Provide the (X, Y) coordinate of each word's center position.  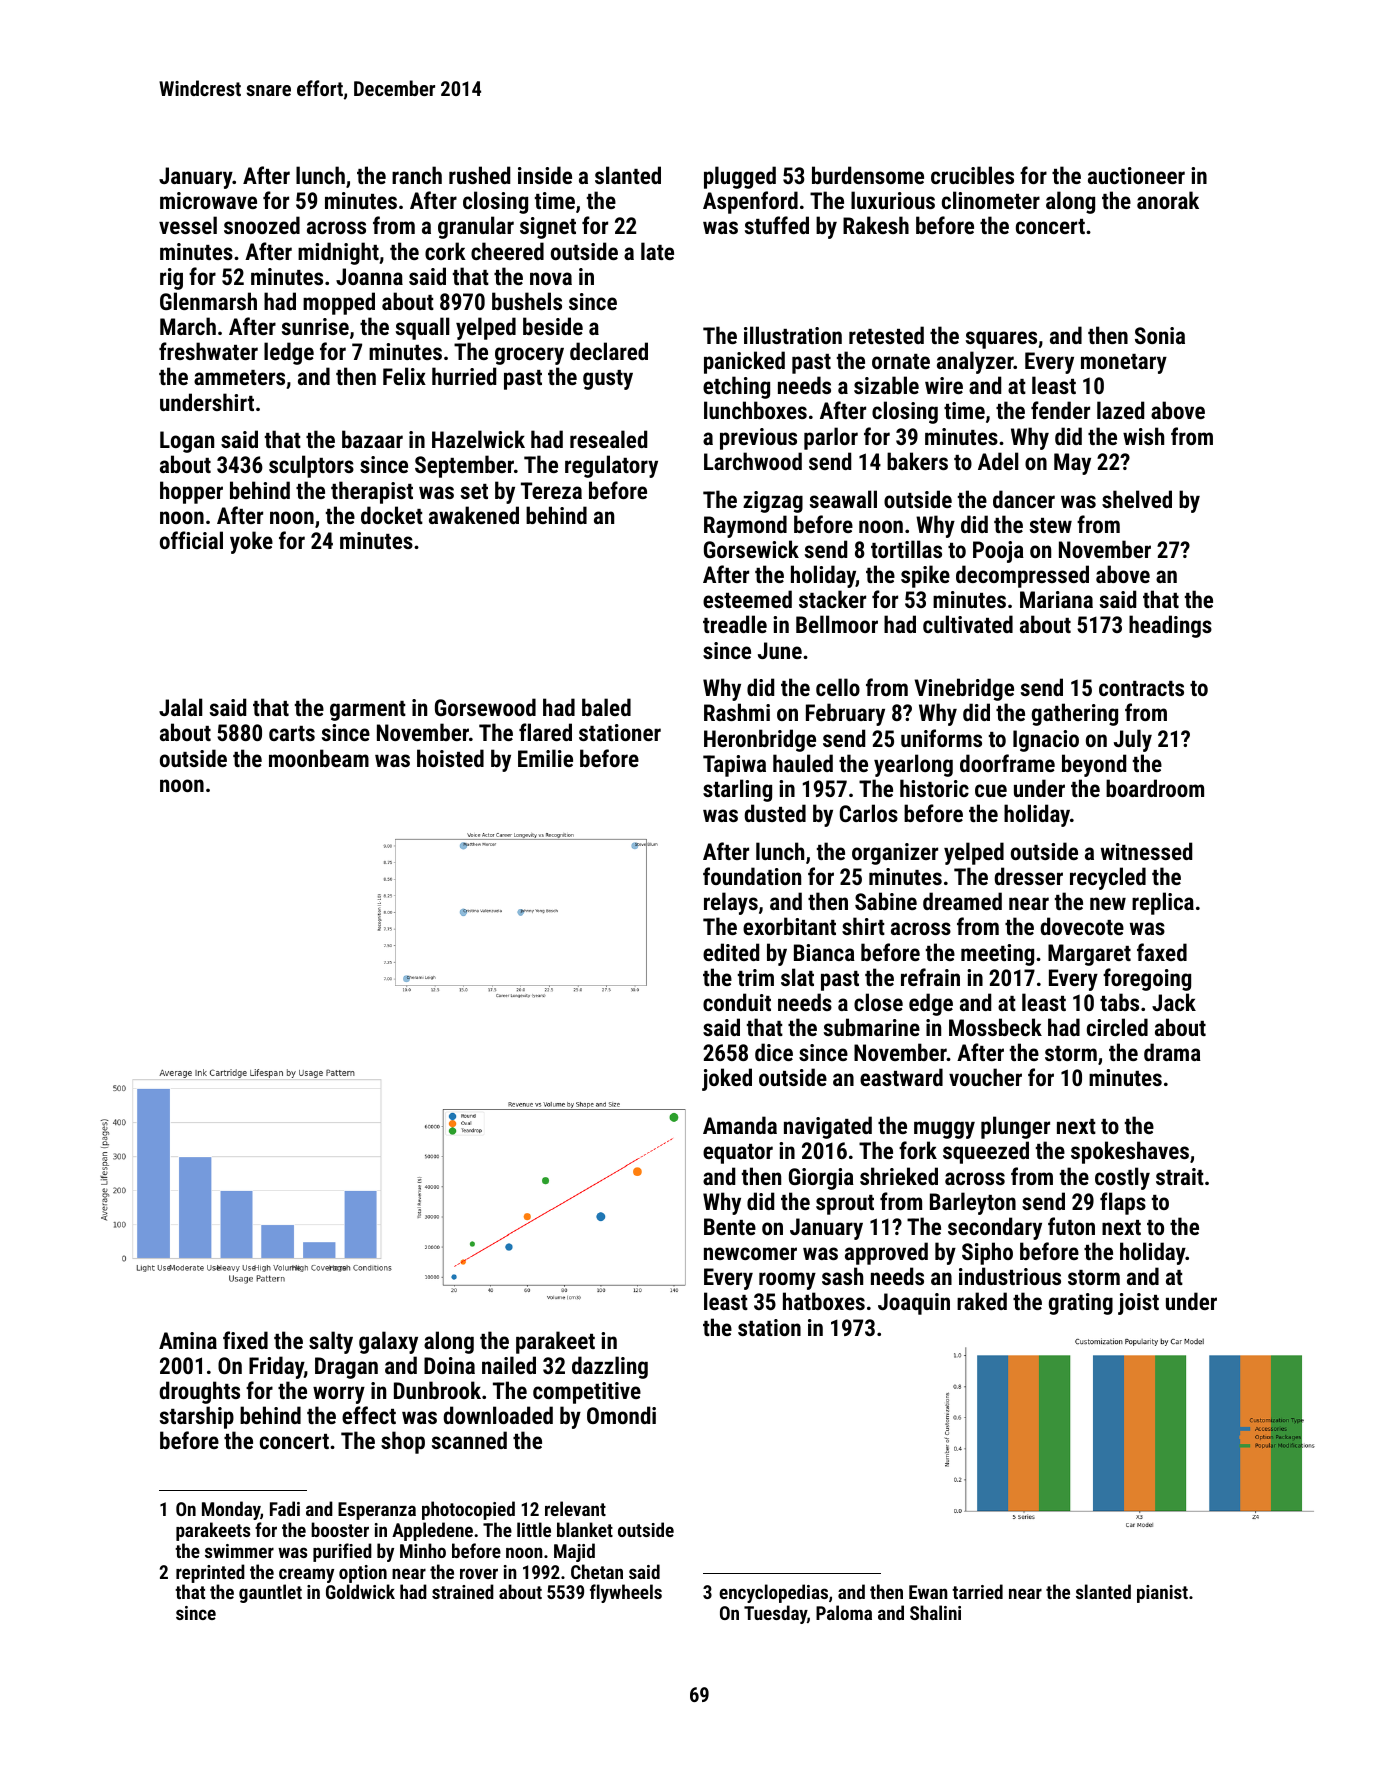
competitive (587, 1393)
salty (331, 1342)
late (657, 251)
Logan (187, 442)
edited (731, 952)
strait (1180, 1176)
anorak (1168, 200)
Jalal (180, 707)
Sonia (1160, 335)
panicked (744, 362)
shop (403, 1442)
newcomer (750, 1253)
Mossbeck (995, 1027)
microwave (208, 200)
